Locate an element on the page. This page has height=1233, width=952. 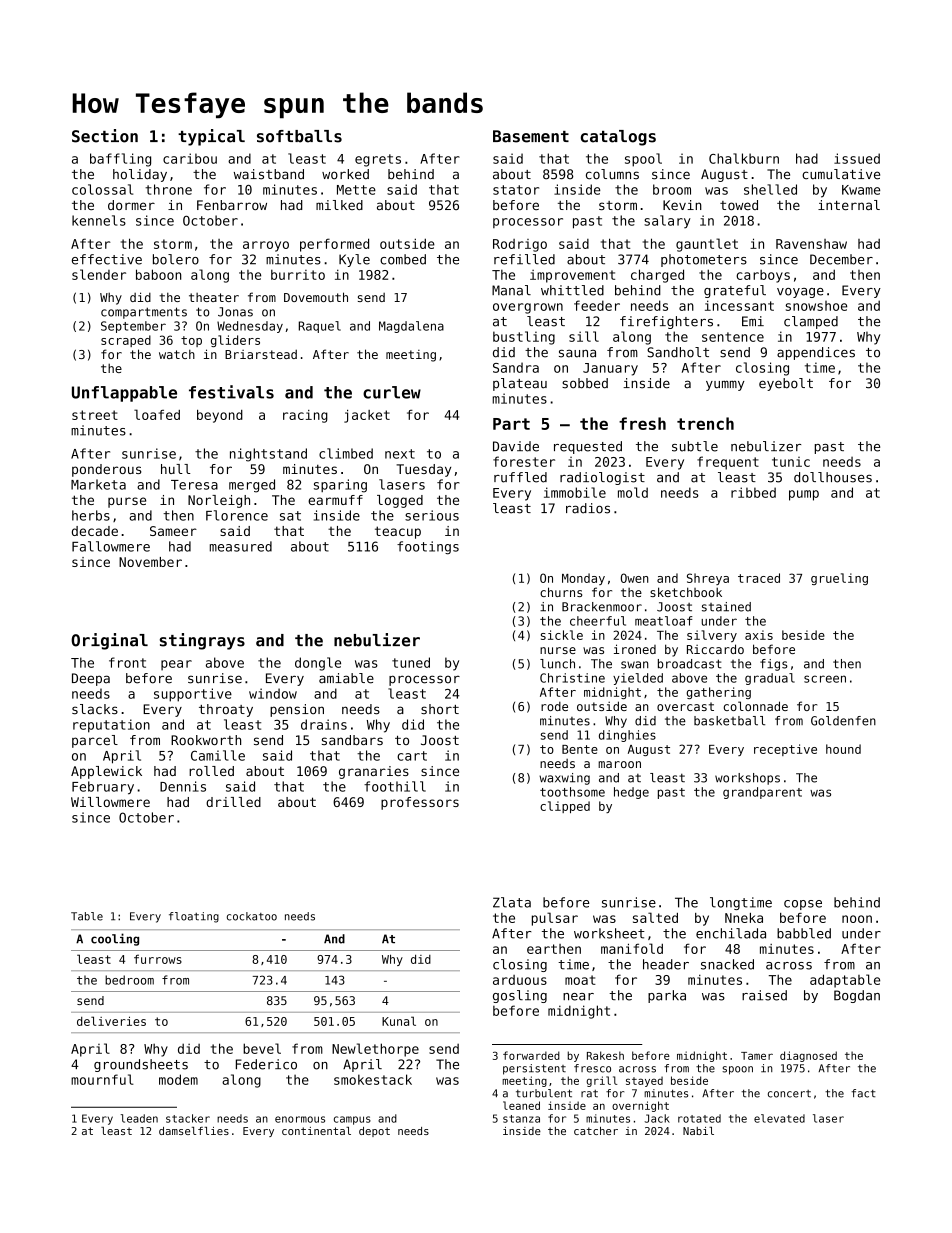
noon is located at coordinates (857, 919).
